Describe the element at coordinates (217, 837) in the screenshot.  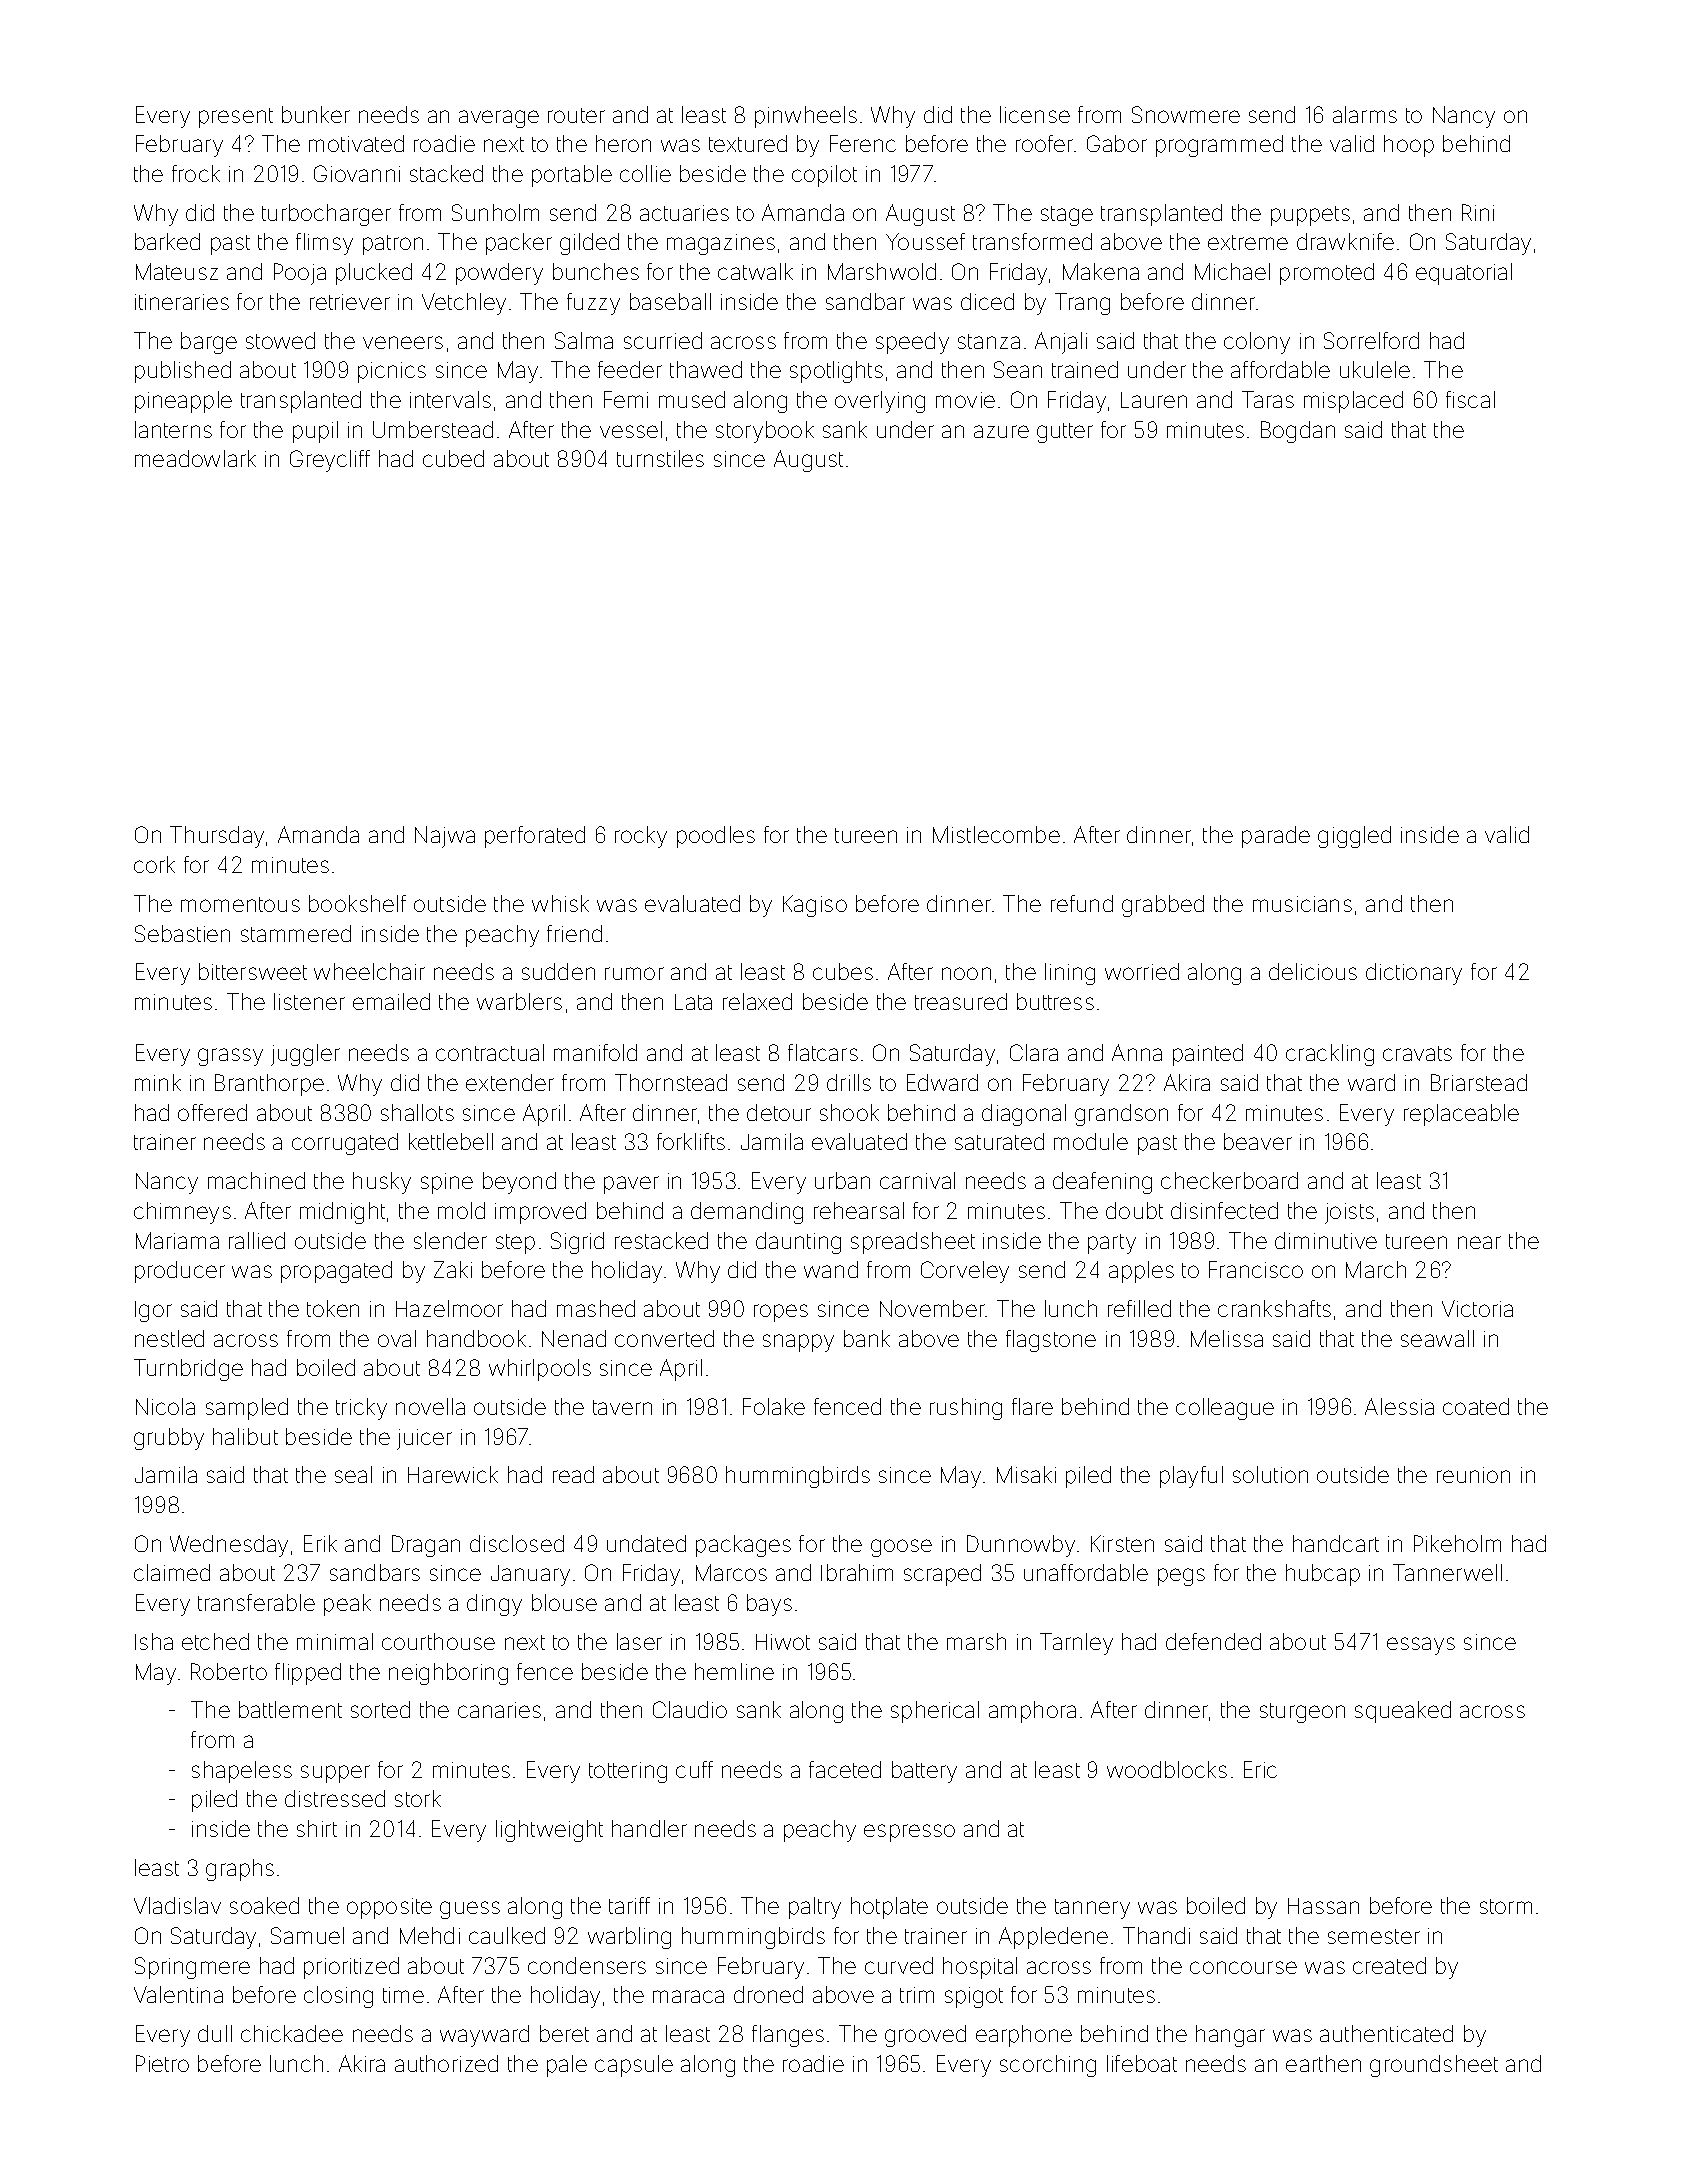
I see `Thursday` at that location.
